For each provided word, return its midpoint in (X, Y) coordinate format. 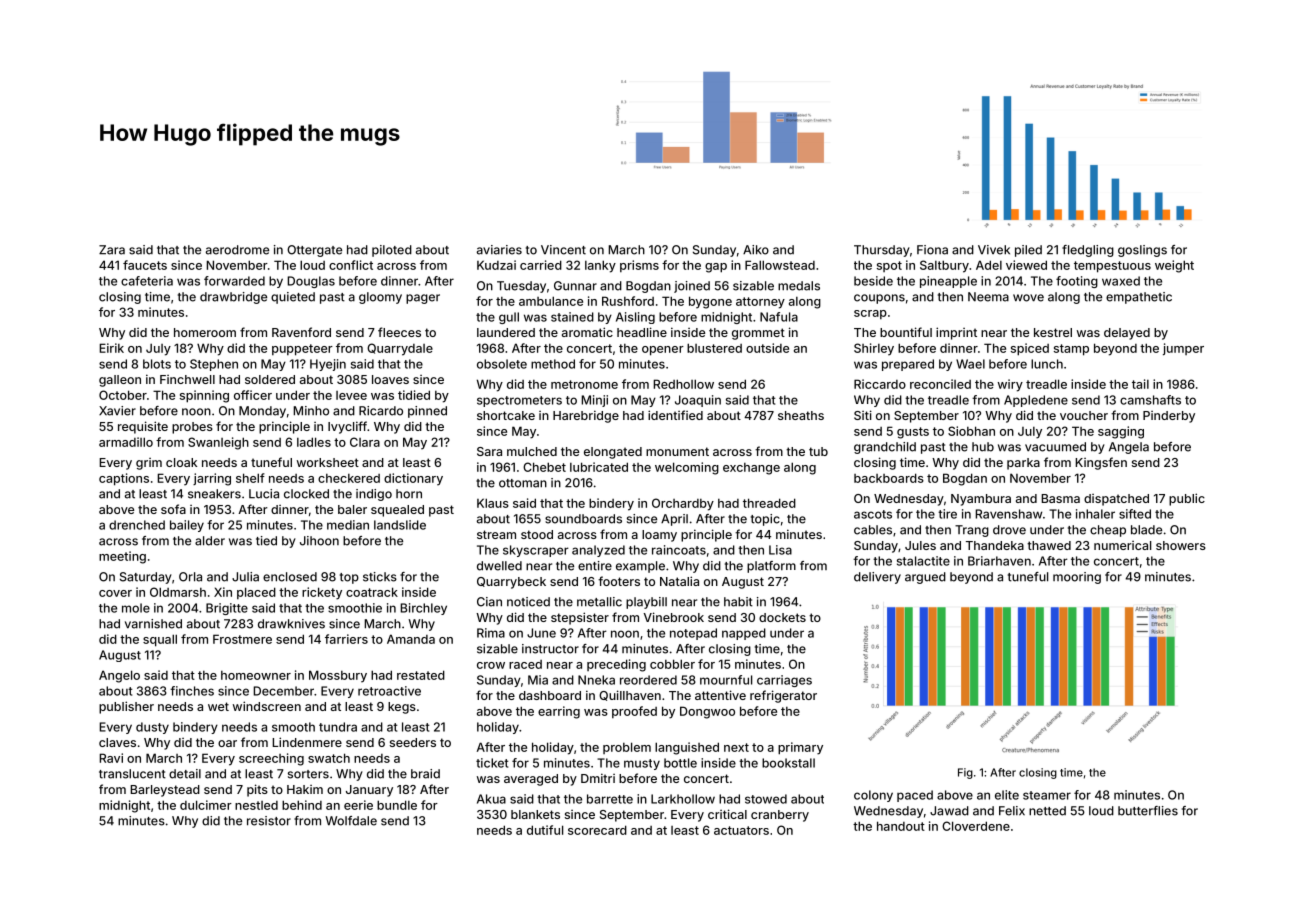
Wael (970, 364)
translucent (132, 774)
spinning (204, 396)
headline (642, 332)
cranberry (780, 816)
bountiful (906, 332)
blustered (714, 348)
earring (559, 712)
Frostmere (242, 639)
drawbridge (233, 298)
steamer (1047, 795)
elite (1007, 795)
